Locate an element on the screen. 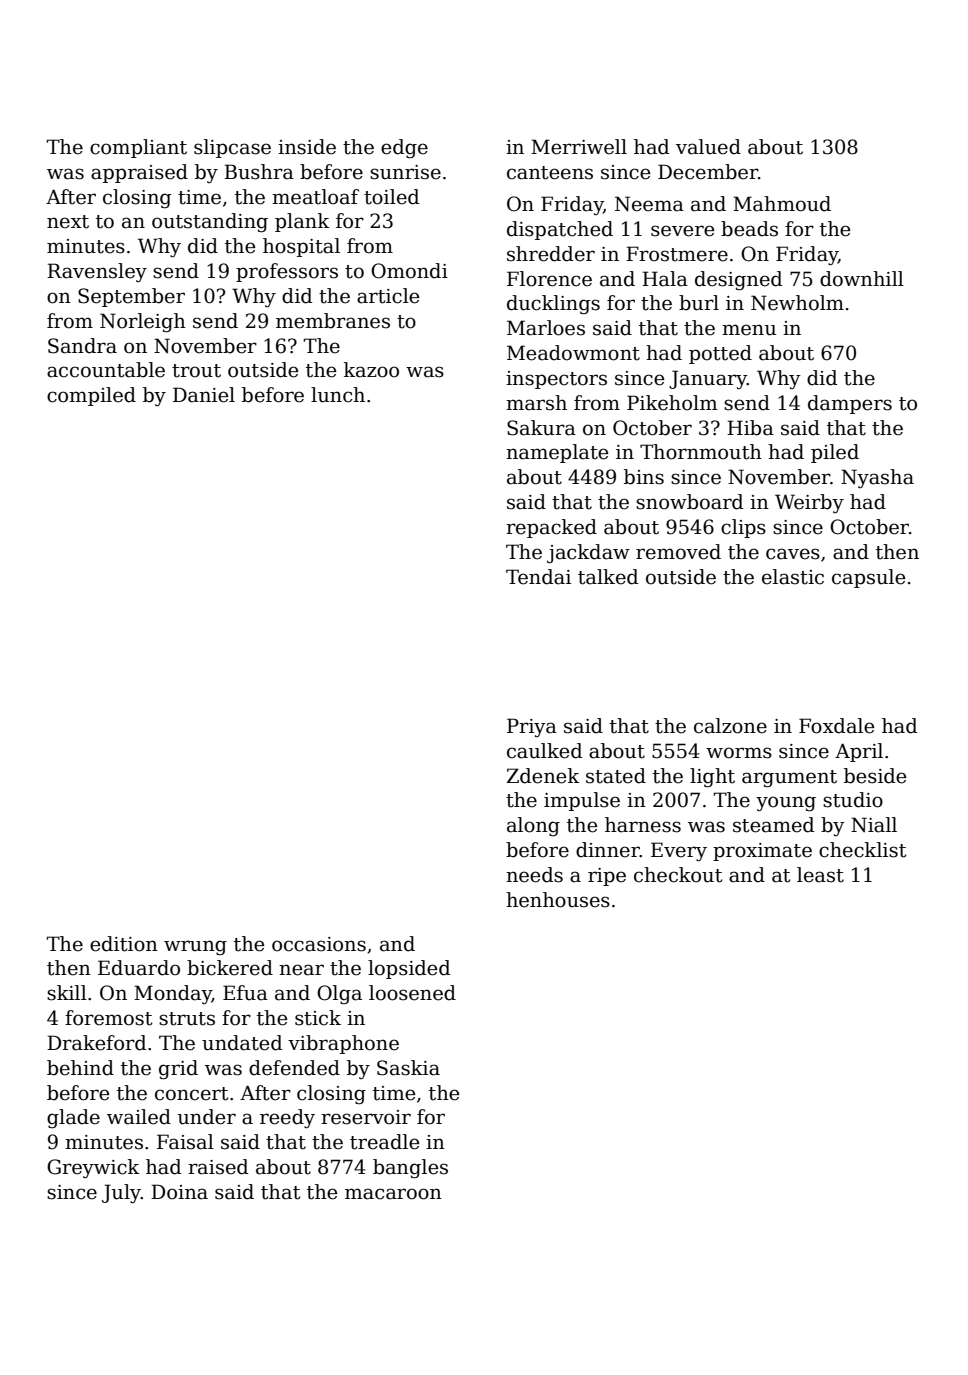 The height and width of the screenshot is (1375, 968). Tendai is located at coordinates (538, 577).
